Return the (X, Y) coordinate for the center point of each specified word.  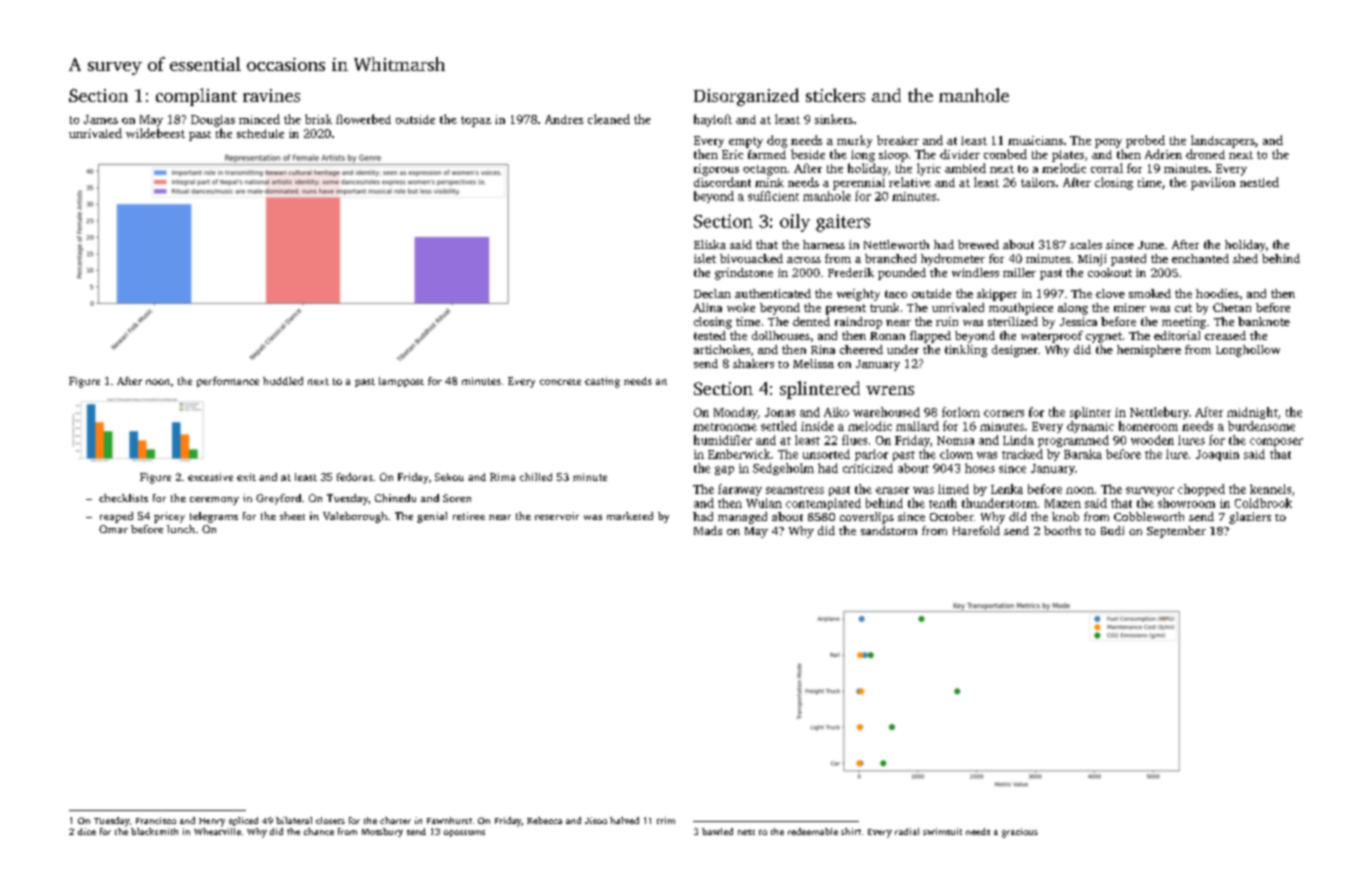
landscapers (1223, 141)
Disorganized (746, 97)
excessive (210, 477)
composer (1276, 442)
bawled (717, 831)
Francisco (156, 820)
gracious (1020, 833)
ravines (271, 95)
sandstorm (889, 530)
